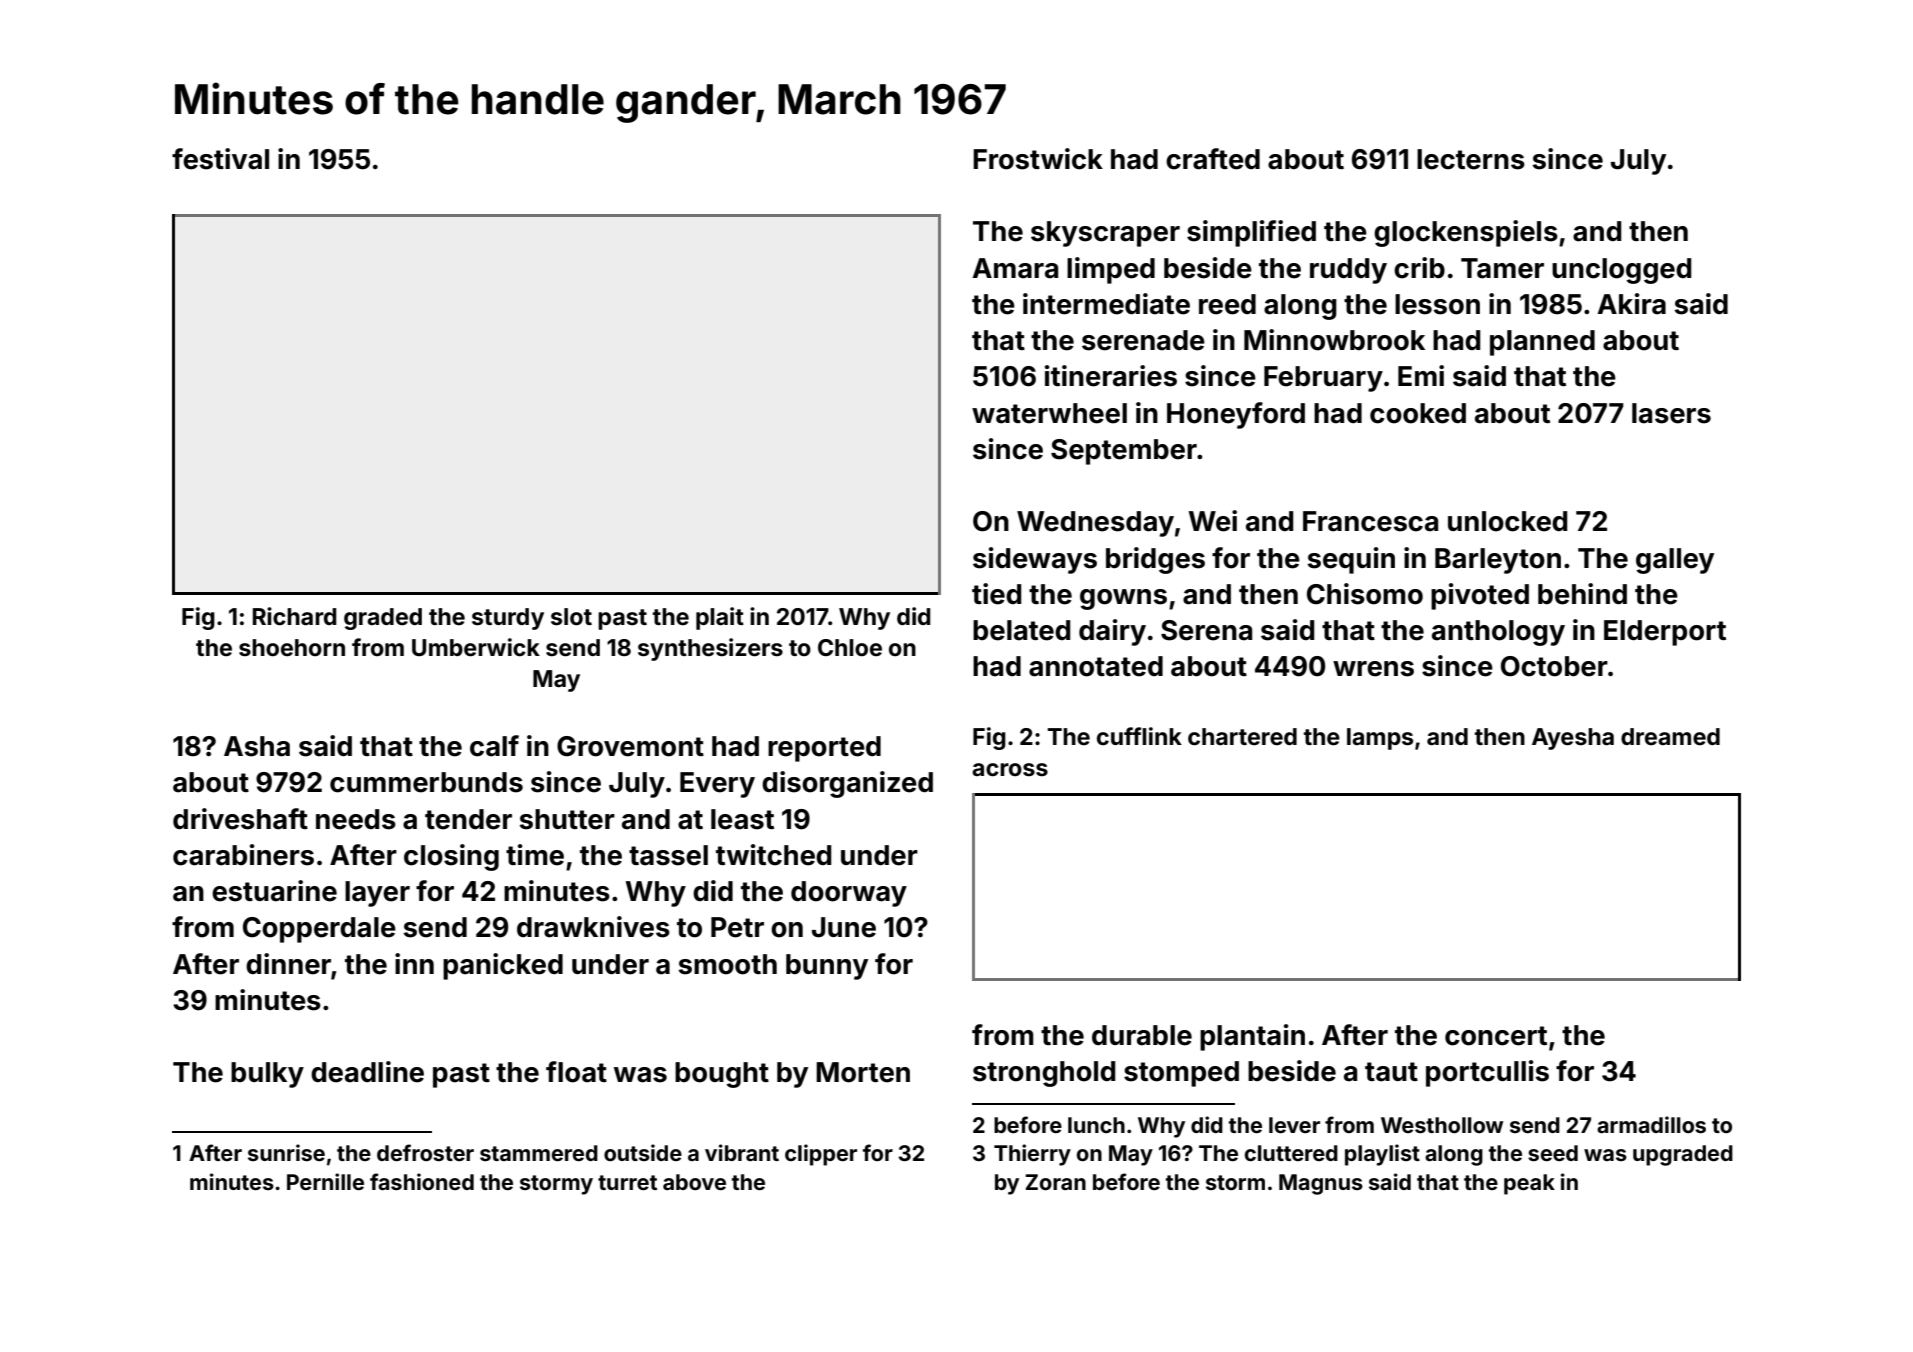 This screenshot has height=1352, width=1913. What do you see at coordinates (508, 619) in the screenshot?
I see `sturdy` at bounding box center [508, 619].
